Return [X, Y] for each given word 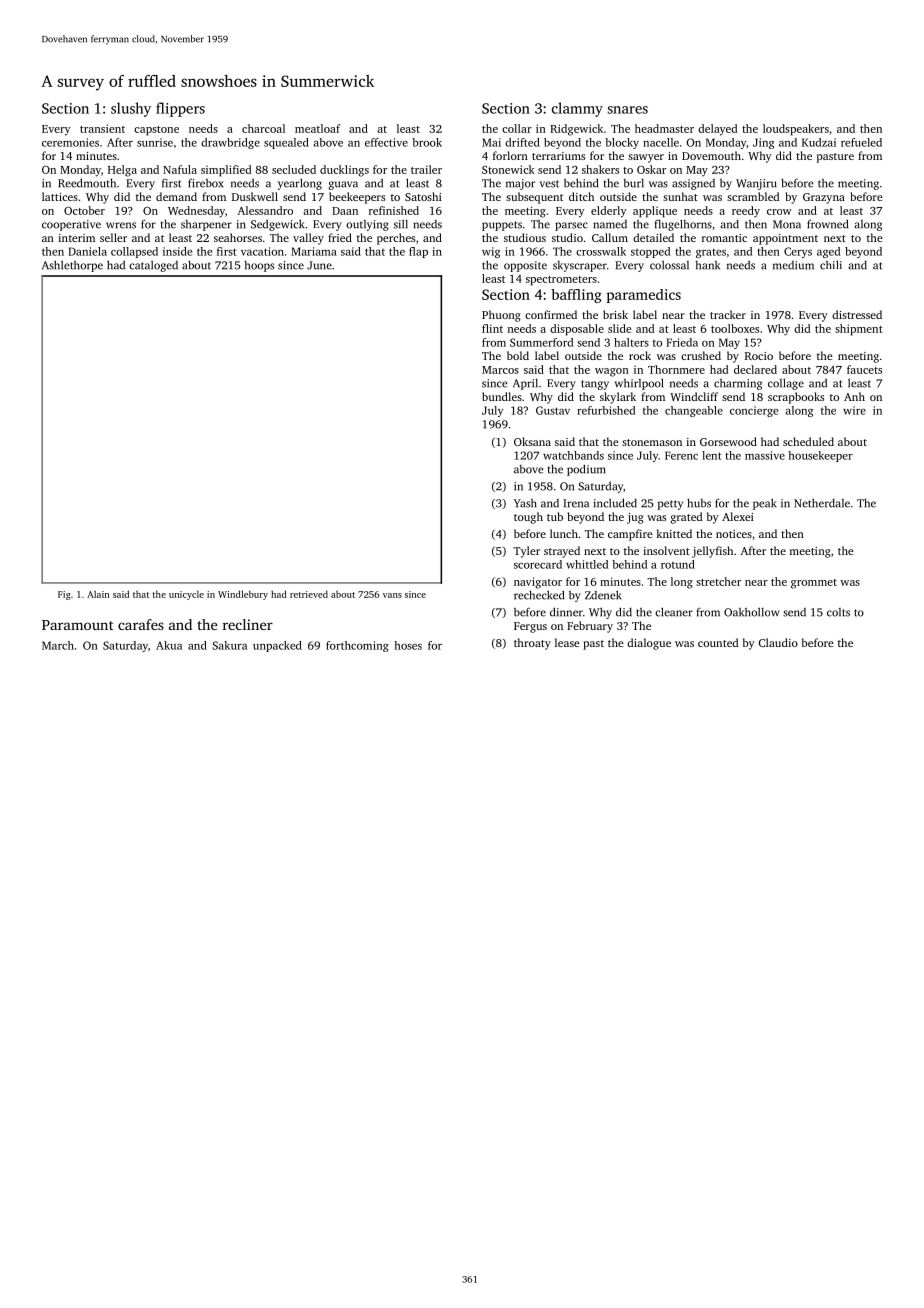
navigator [538, 583]
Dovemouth [711, 155]
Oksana [532, 441]
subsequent [534, 198]
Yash [525, 503]
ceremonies [70, 142]
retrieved [309, 594]
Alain [98, 594]
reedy [746, 212]
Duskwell [255, 196]
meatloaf [318, 128]
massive [765, 455]
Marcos [500, 370]
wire [854, 410]
